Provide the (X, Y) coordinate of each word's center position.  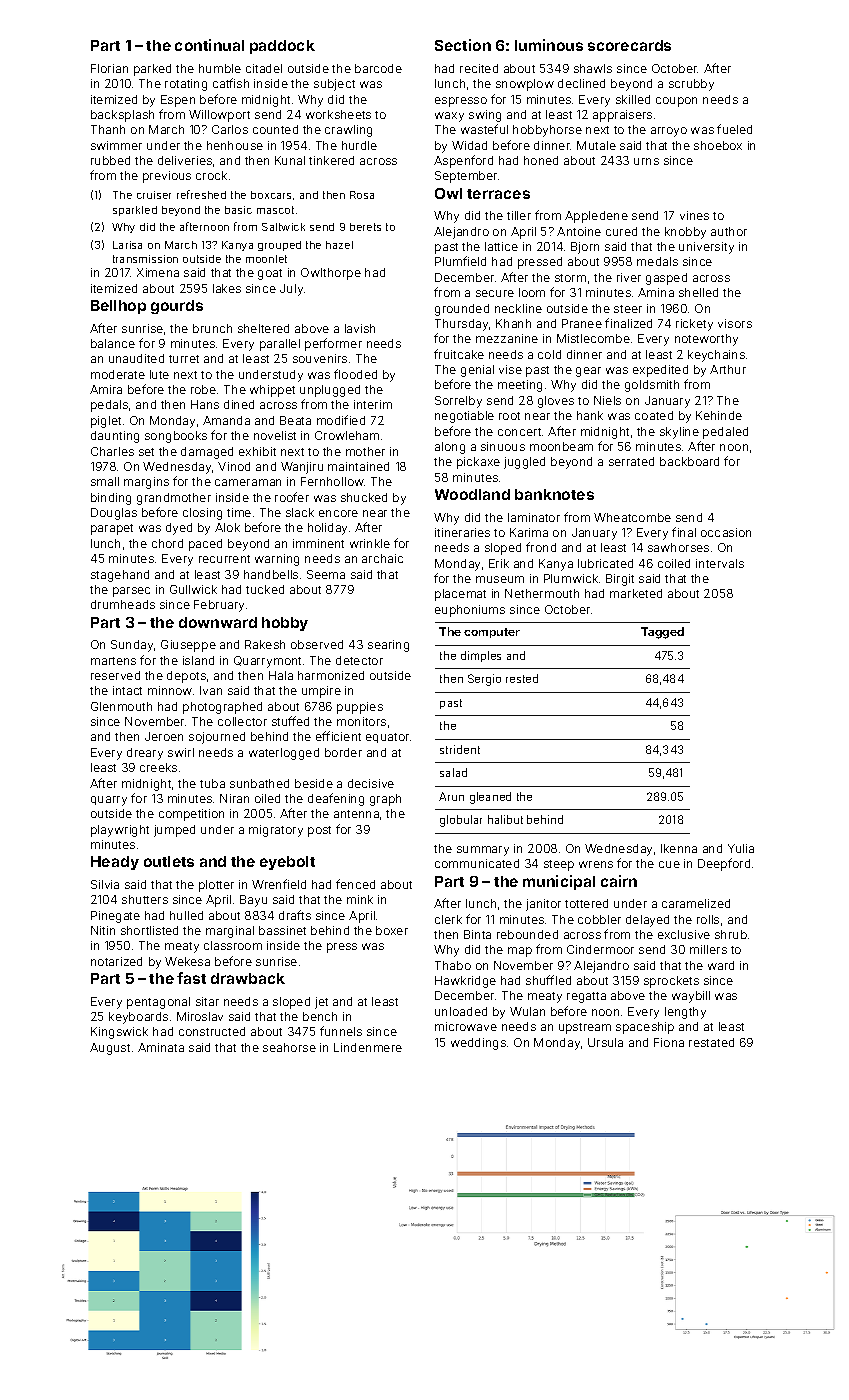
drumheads (123, 604)
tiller (519, 215)
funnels (341, 1031)
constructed (212, 1031)
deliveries (185, 160)
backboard (689, 461)
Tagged (662, 633)
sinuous (503, 446)
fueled (734, 129)
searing (388, 646)
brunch (212, 328)
